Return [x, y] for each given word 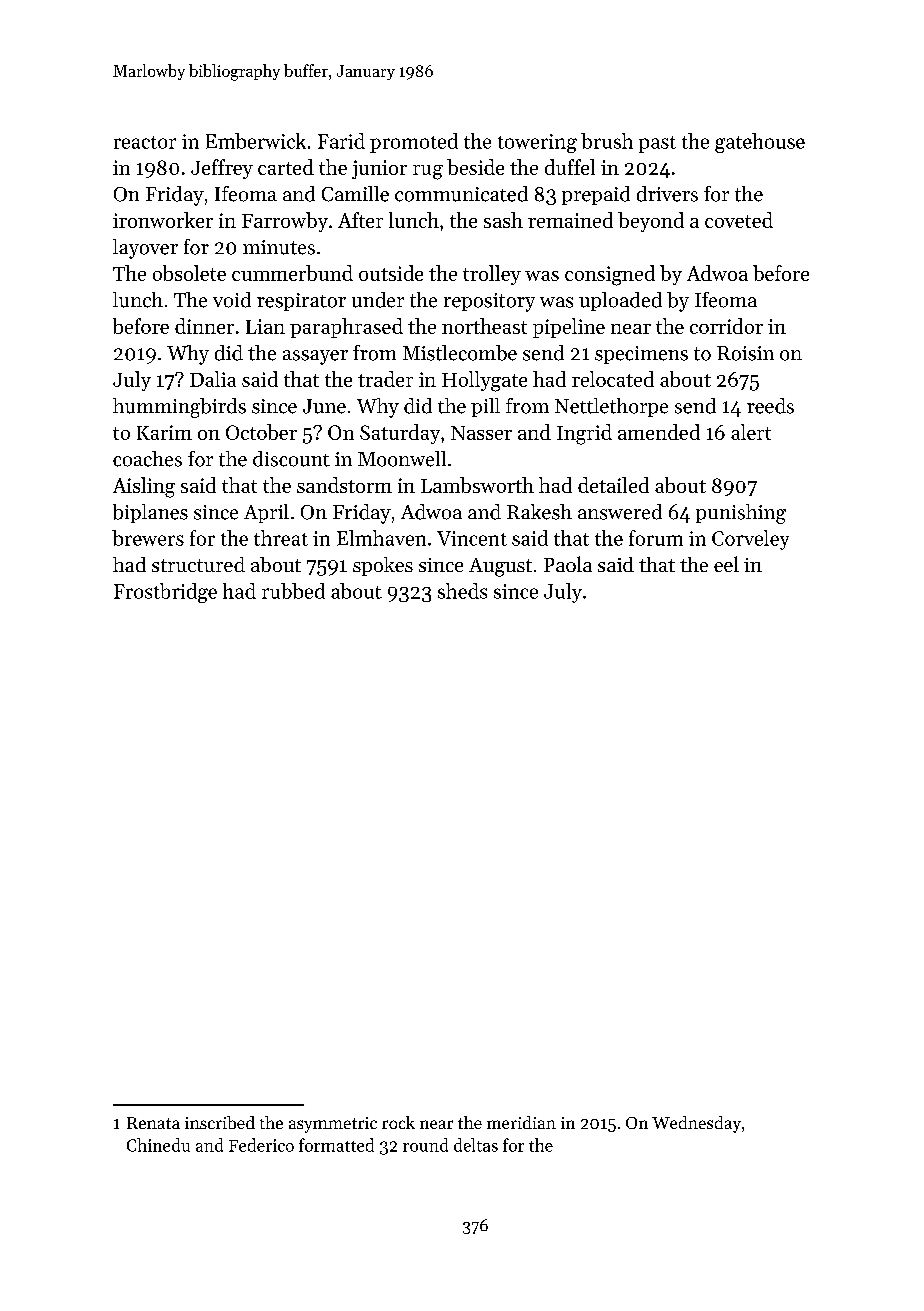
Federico [261, 1145]
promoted [414, 143]
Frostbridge [165, 593]
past [657, 144]
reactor [145, 142]
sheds [462, 591]
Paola [568, 564]
